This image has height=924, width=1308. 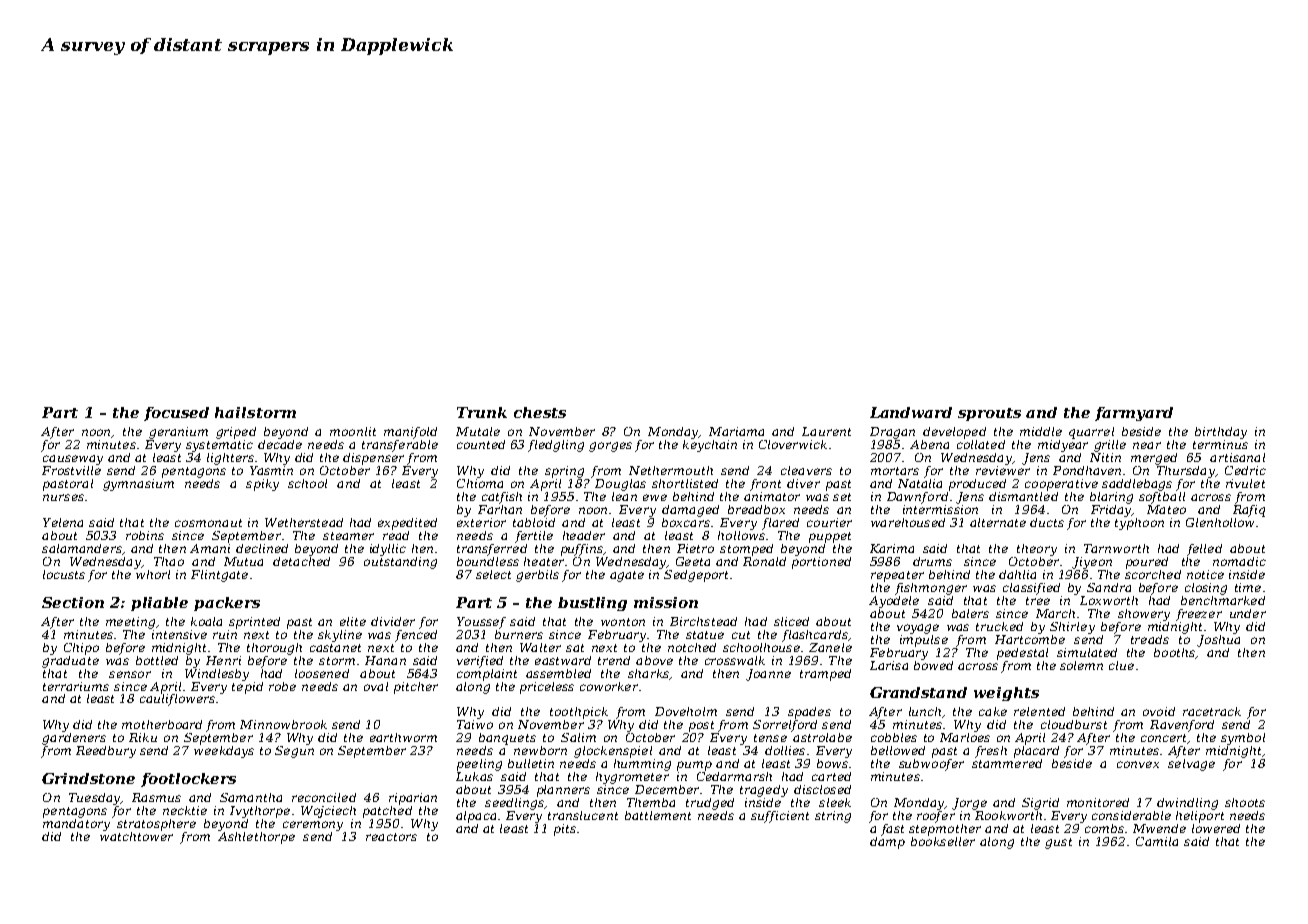 What do you see at coordinates (1204, 550) in the image?
I see `felled` at bounding box center [1204, 550].
